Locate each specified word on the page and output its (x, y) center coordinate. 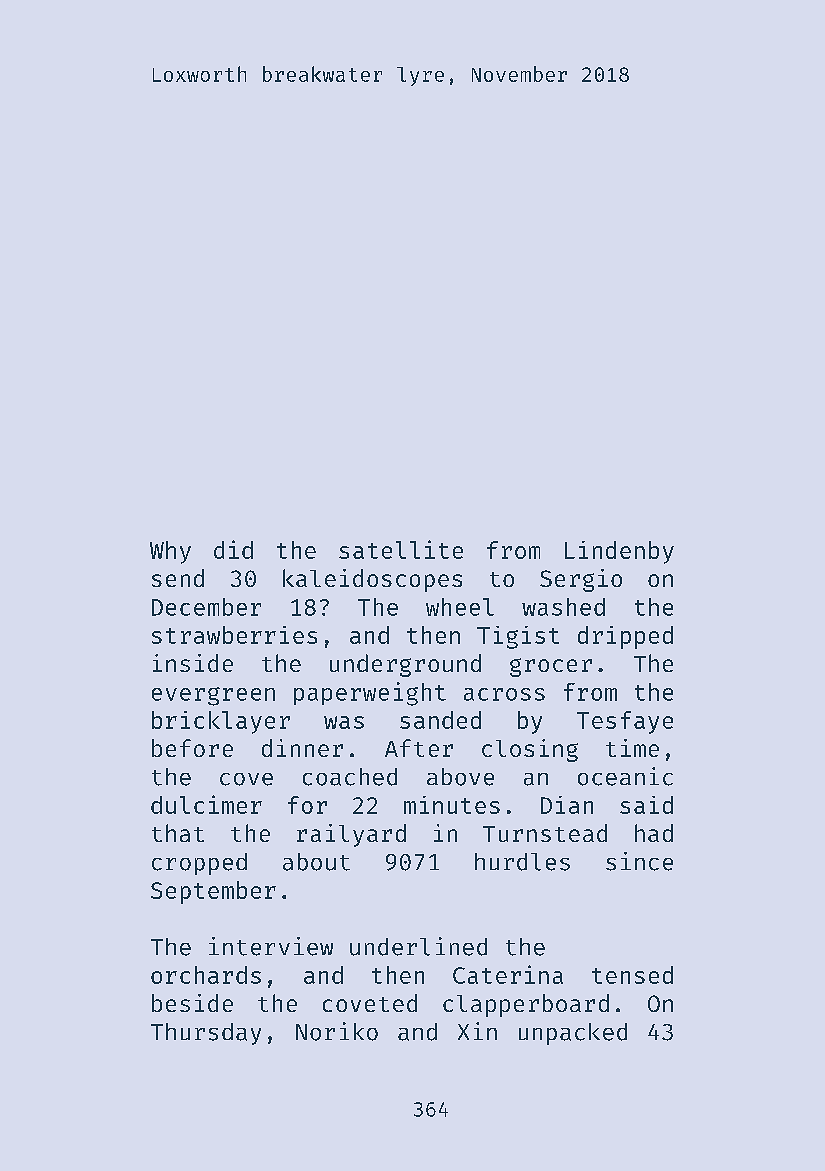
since (639, 861)
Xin (477, 1031)
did (233, 549)
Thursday (206, 1034)
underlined (418, 946)
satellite (401, 549)
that (178, 833)
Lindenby (619, 552)
